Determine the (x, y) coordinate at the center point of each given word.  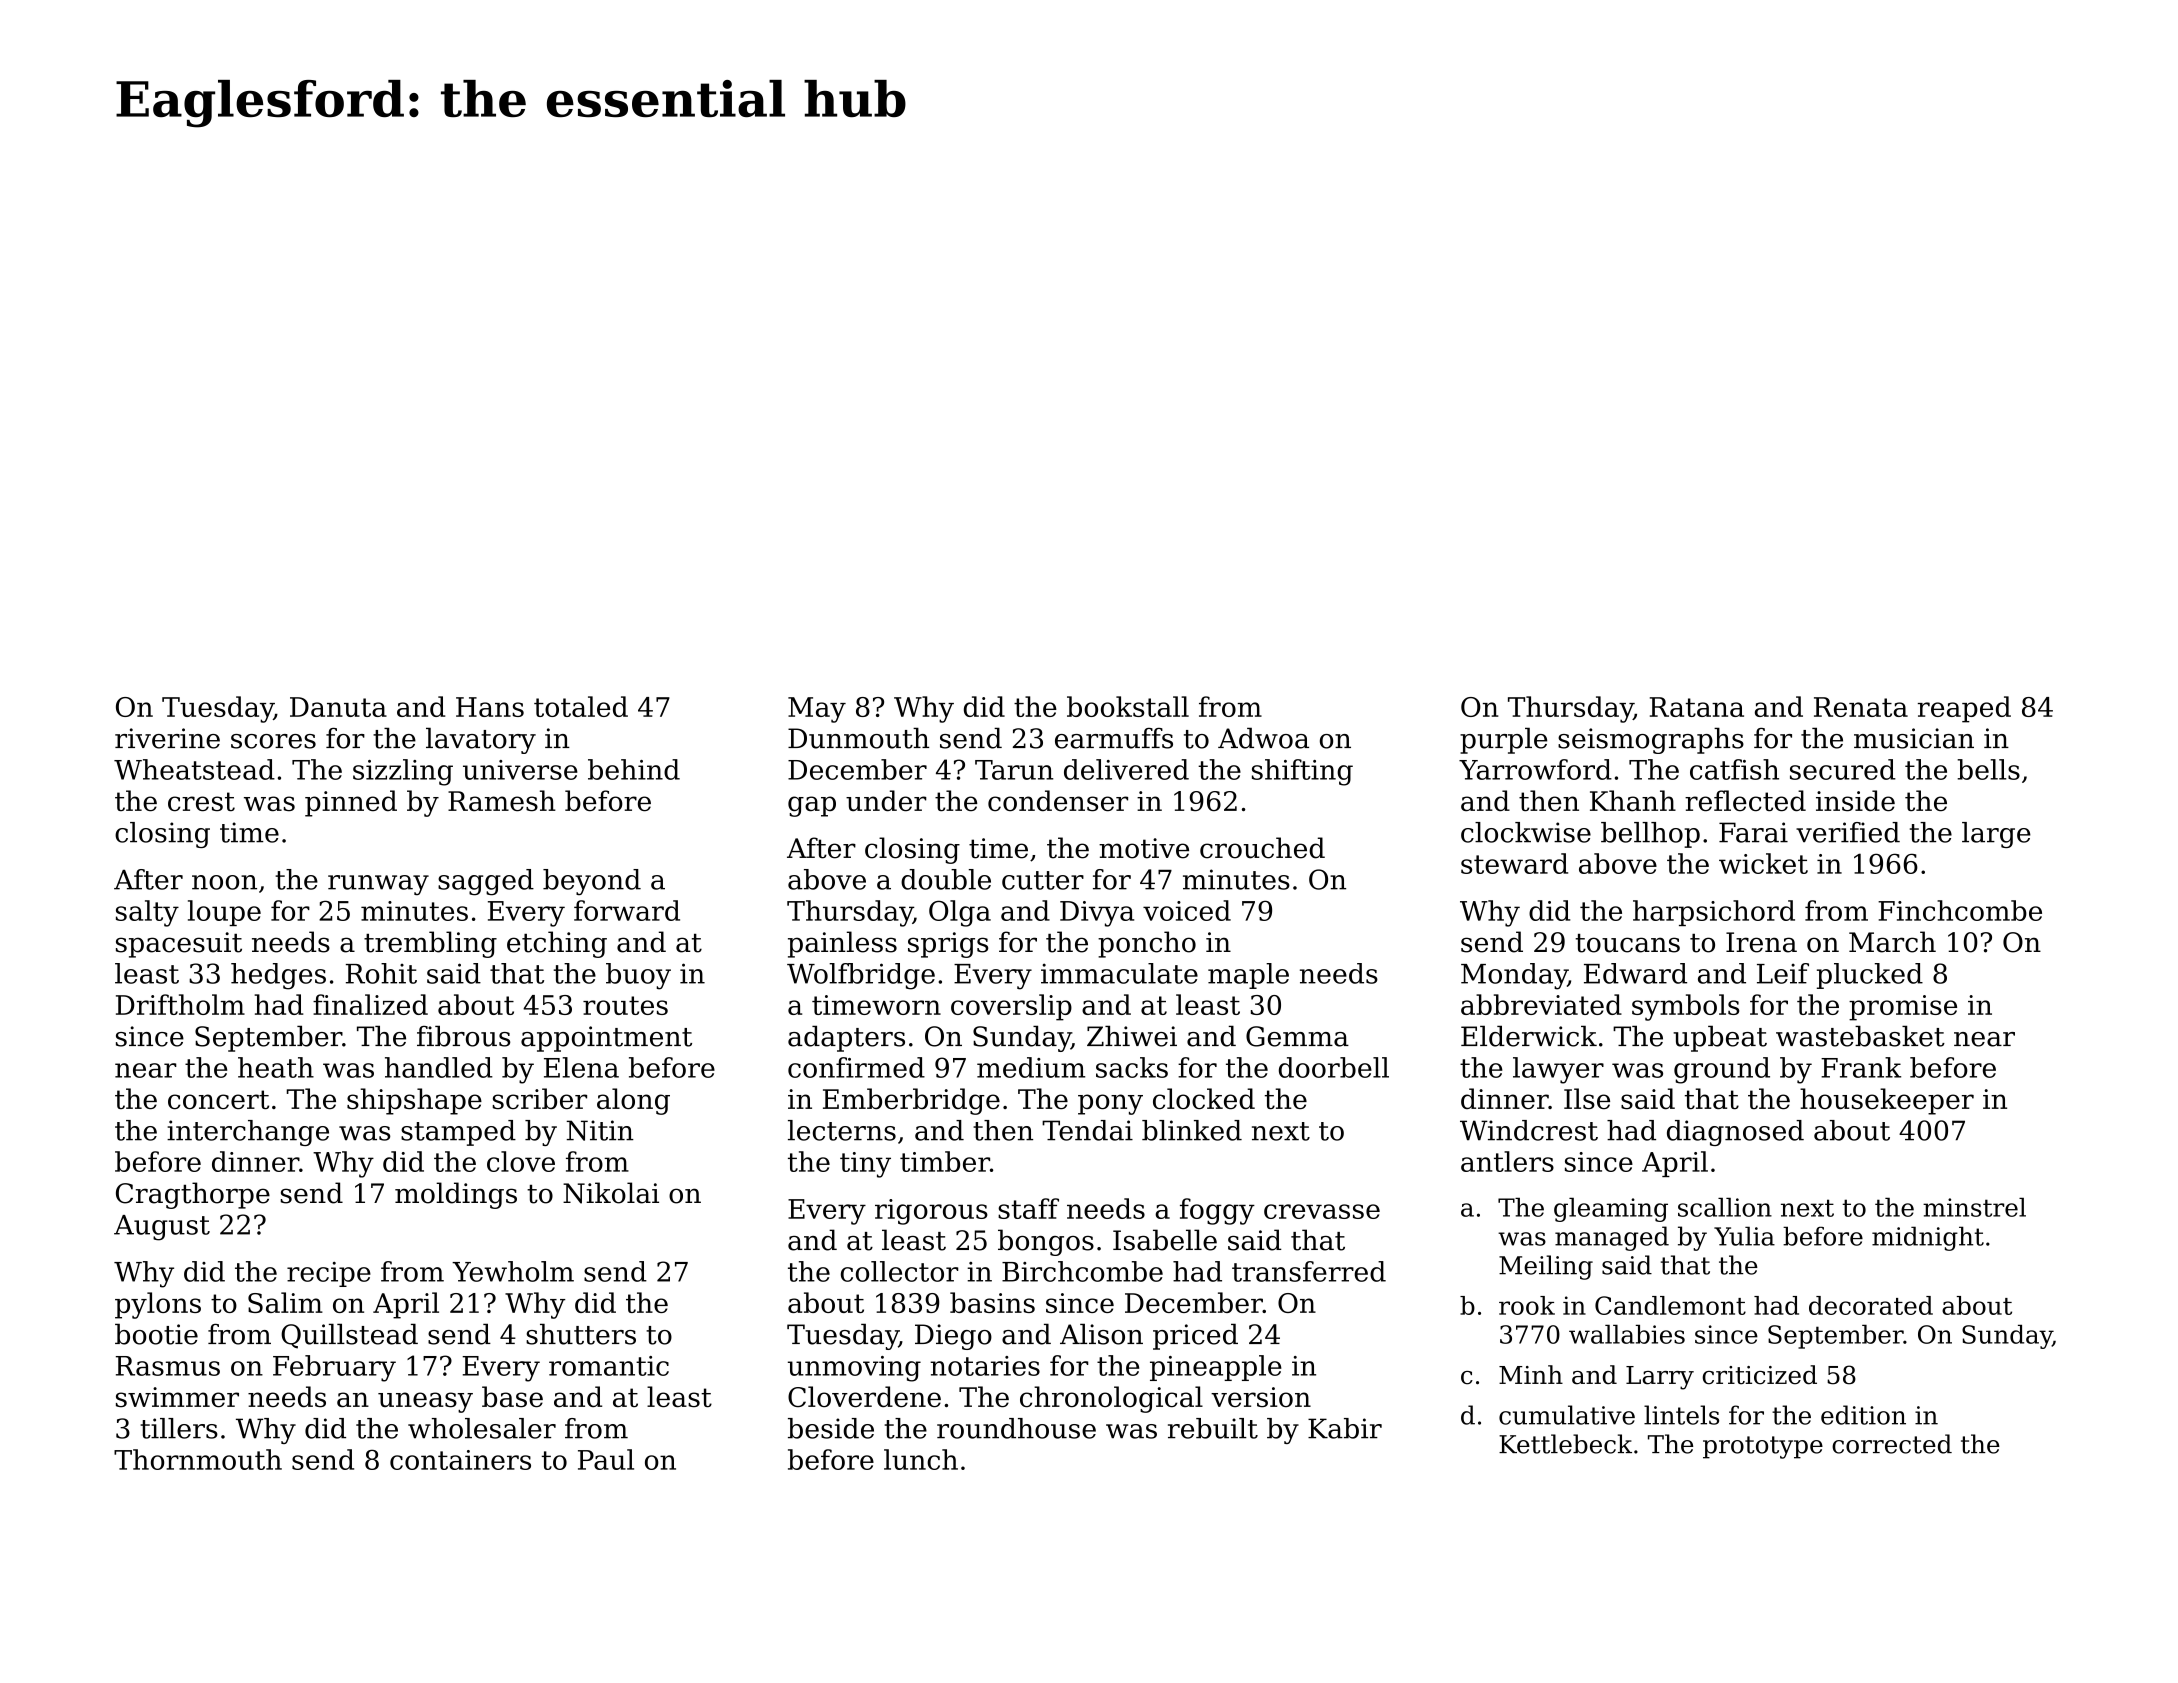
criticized (1759, 1375)
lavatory (481, 741)
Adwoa (1263, 738)
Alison (1101, 1334)
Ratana (1697, 707)
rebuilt (1213, 1428)
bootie (156, 1334)
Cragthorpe (193, 1195)
